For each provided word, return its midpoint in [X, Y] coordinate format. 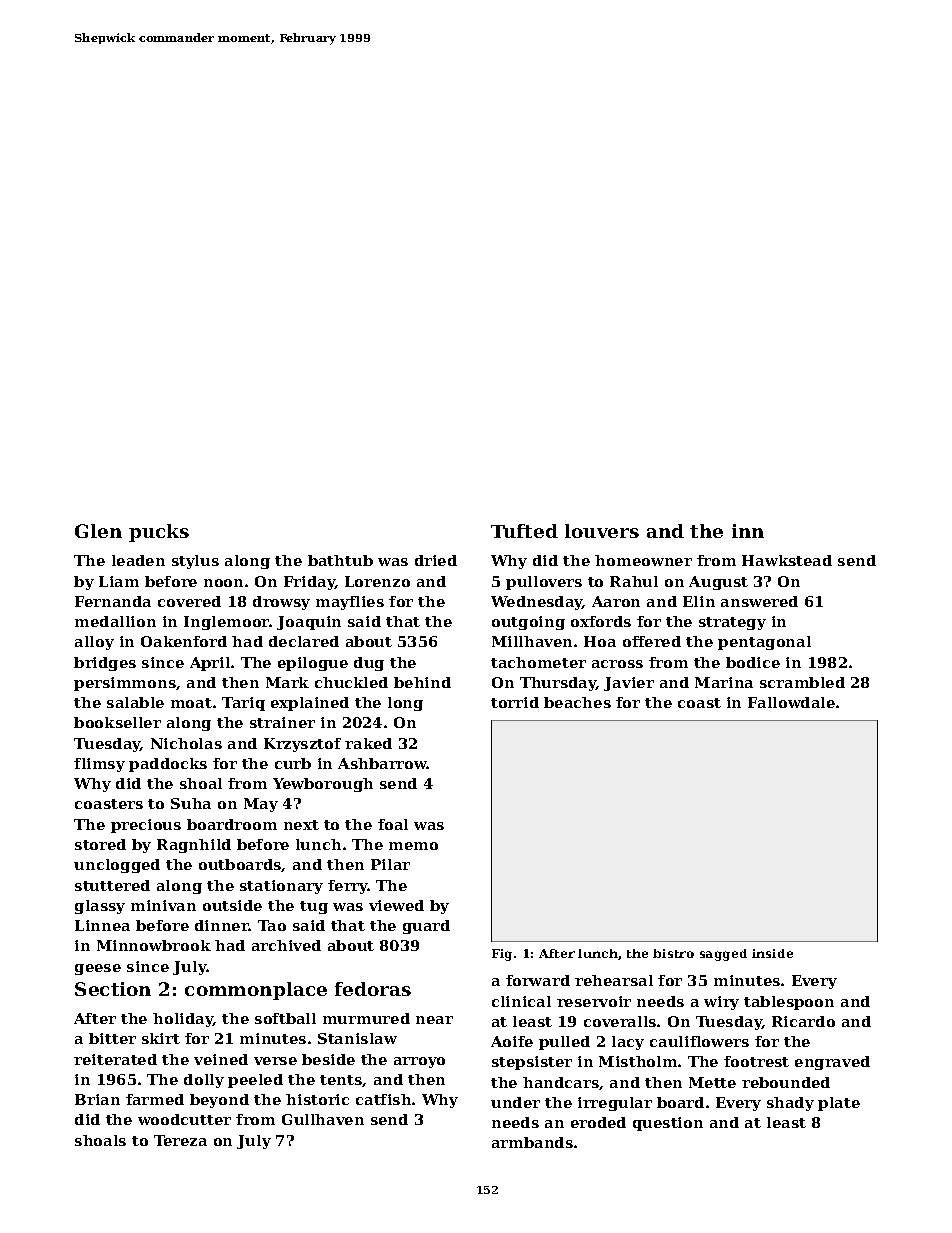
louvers [602, 531]
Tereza [180, 1140]
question [668, 1124]
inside [772, 953]
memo [413, 846]
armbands [532, 1142]
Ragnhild [194, 846]
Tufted [524, 531]
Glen [98, 531]
